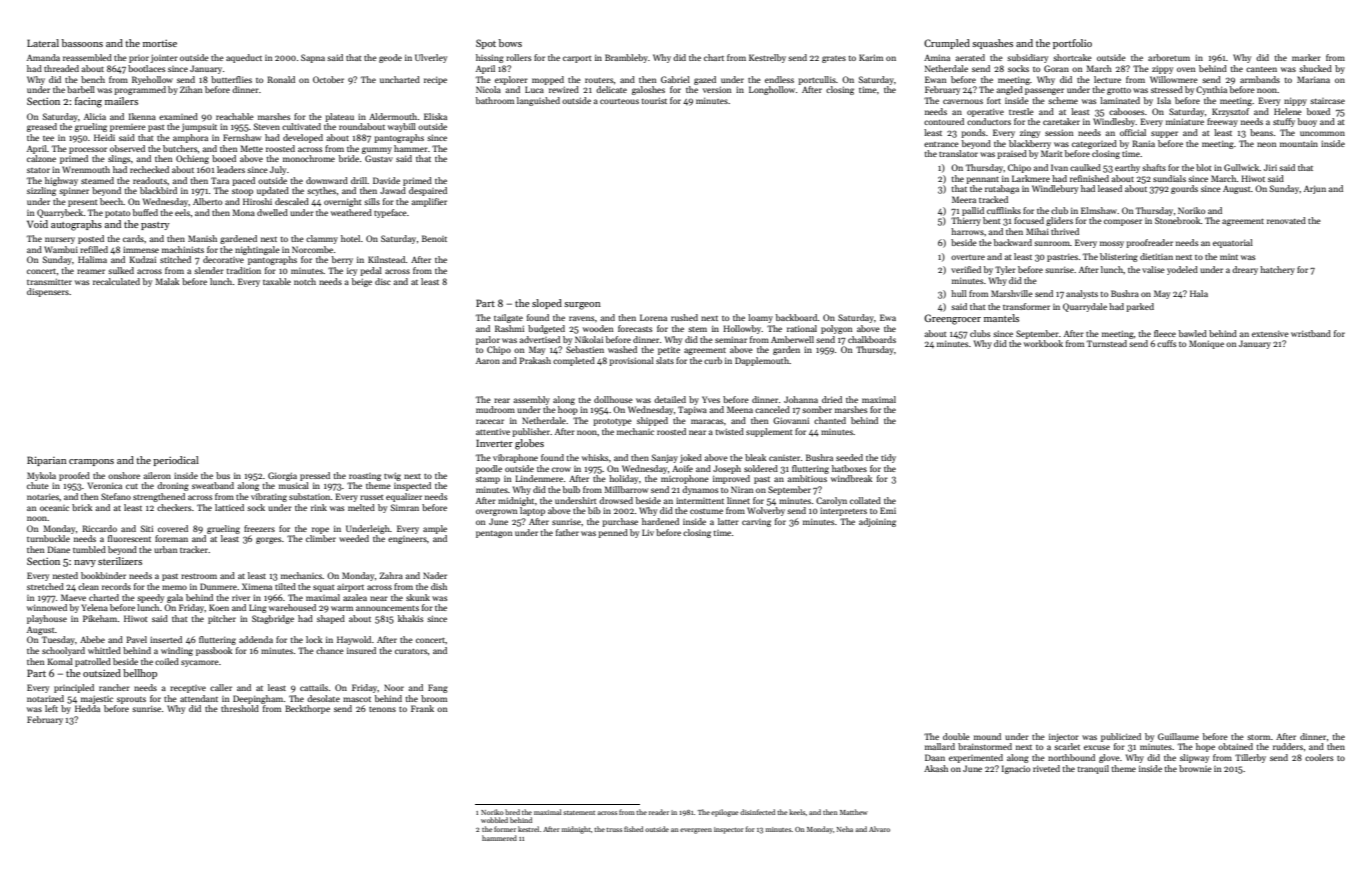 This screenshot has width=1372, height=887. I want to click on wobbled, so click(494, 820).
